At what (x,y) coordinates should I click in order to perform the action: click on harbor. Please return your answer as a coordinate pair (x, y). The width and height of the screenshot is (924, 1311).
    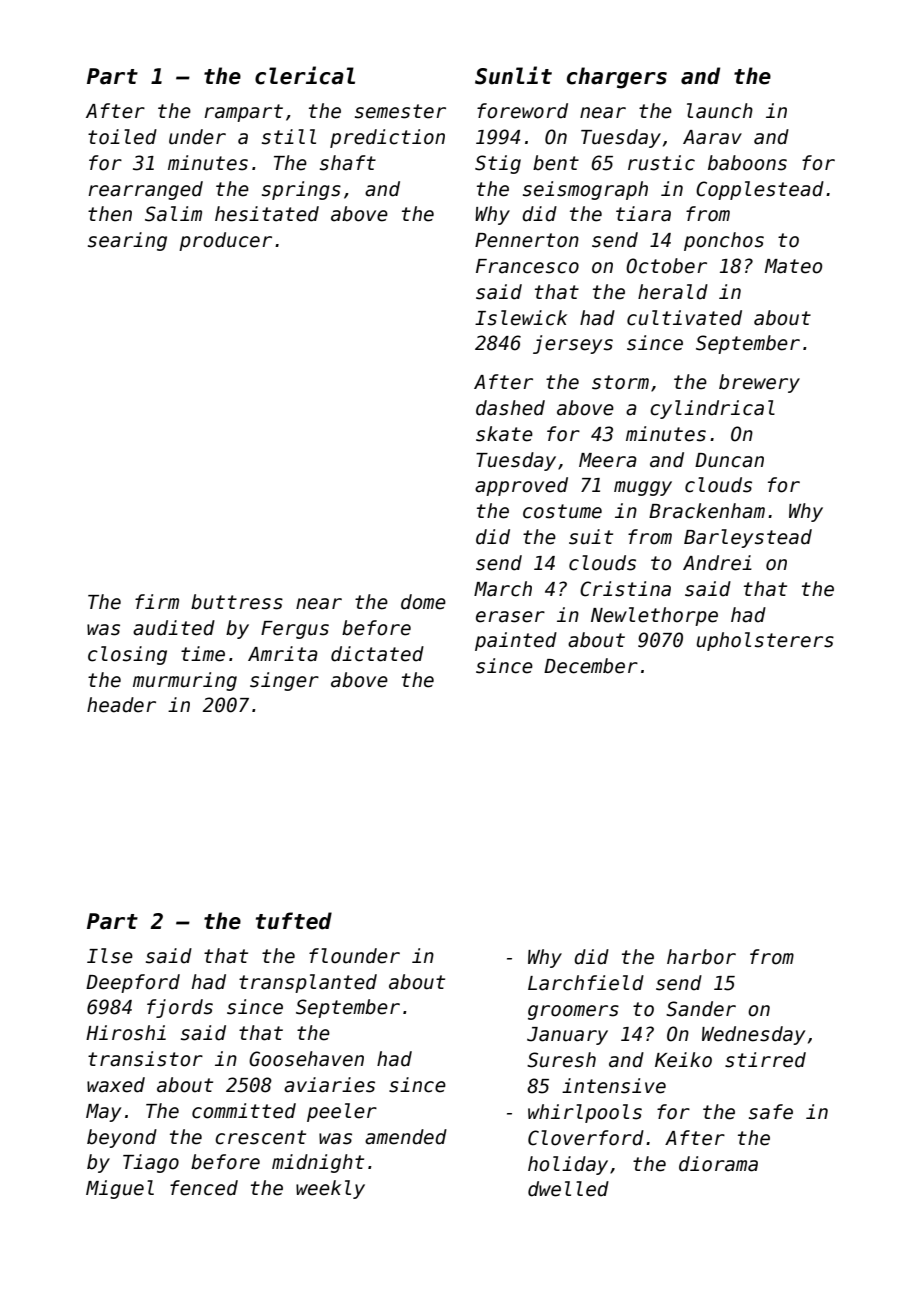
    Looking at the image, I should click on (701, 957).
